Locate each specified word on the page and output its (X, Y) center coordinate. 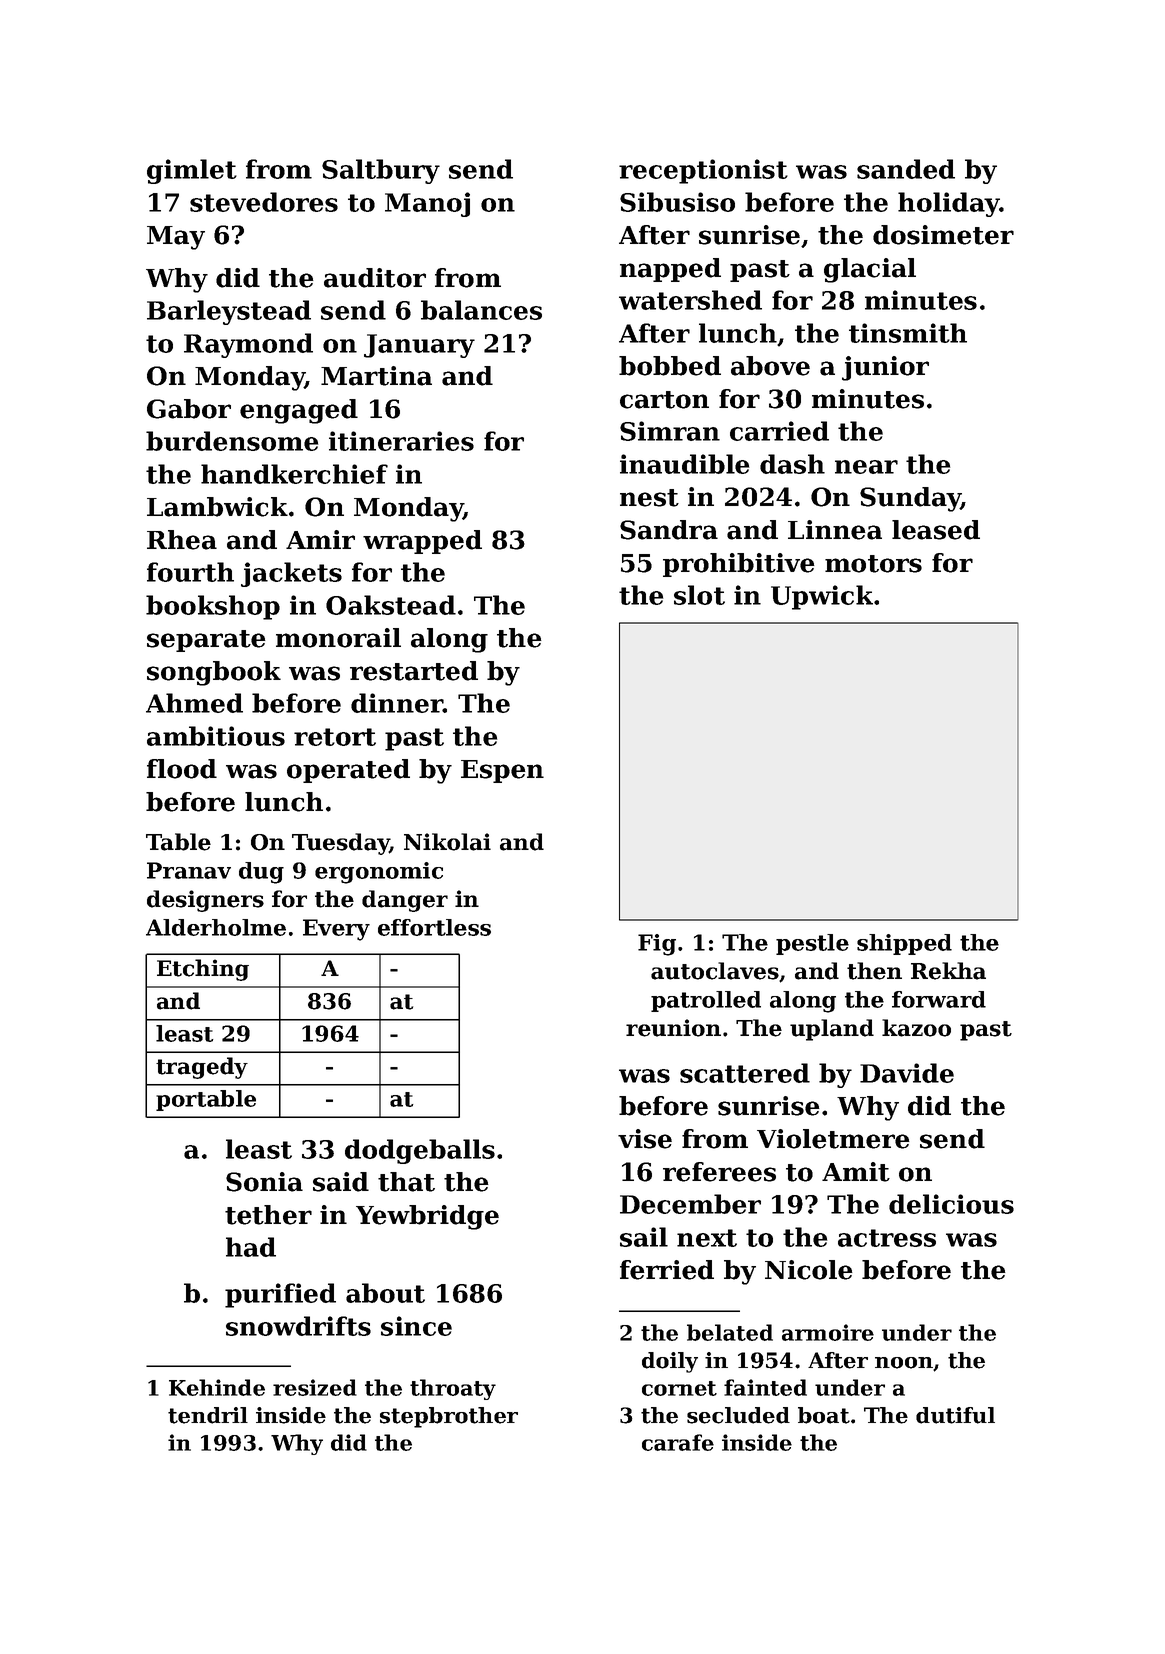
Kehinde (217, 1387)
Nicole (809, 1270)
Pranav (189, 870)
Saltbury (381, 171)
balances (481, 310)
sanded (906, 169)
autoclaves (715, 971)
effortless (434, 927)
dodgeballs (420, 1151)
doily (670, 1362)
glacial (870, 270)
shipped (904, 944)
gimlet (192, 171)
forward (939, 999)
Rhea (182, 540)
